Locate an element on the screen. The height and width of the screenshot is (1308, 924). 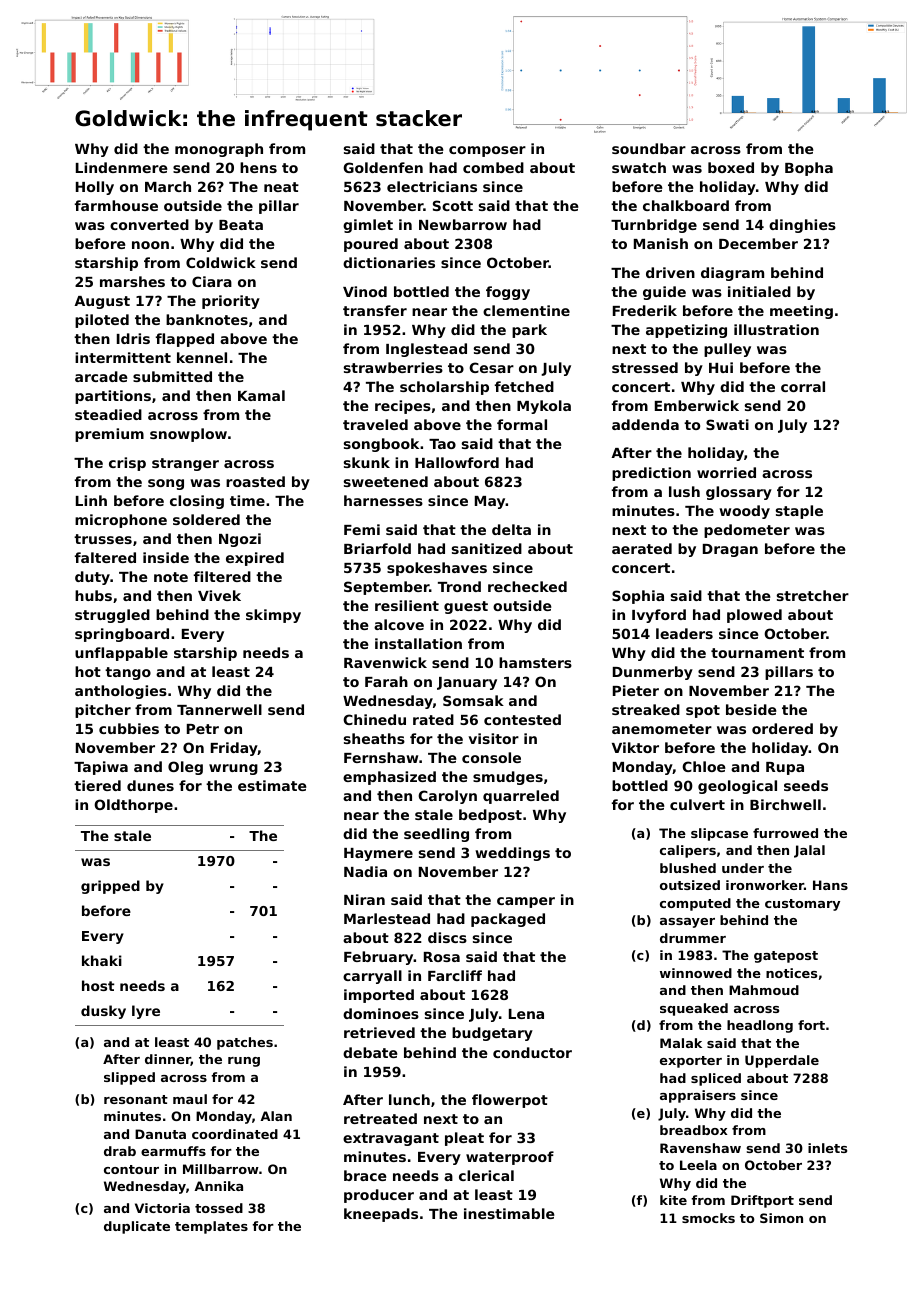
smocks is located at coordinates (708, 1218).
